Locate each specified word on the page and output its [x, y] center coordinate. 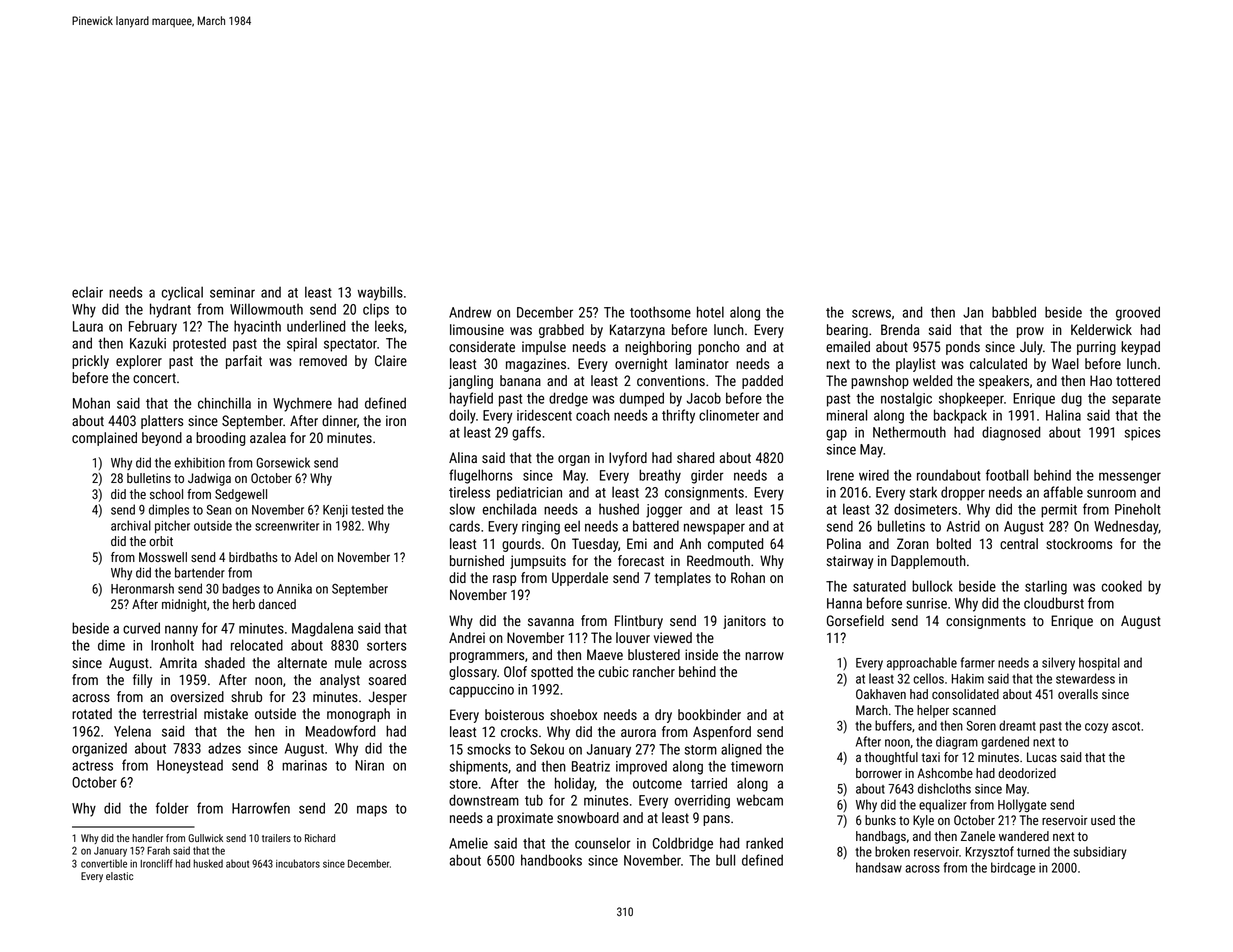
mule [348, 662]
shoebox [573, 714]
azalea [268, 437]
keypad [1140, 348]
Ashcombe [945, 773]
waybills [380, 293]
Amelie [468, 843]
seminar [232, 292]
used [1103, 820]
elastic [119, 876]
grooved [1138, 313]
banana [520, 380]
